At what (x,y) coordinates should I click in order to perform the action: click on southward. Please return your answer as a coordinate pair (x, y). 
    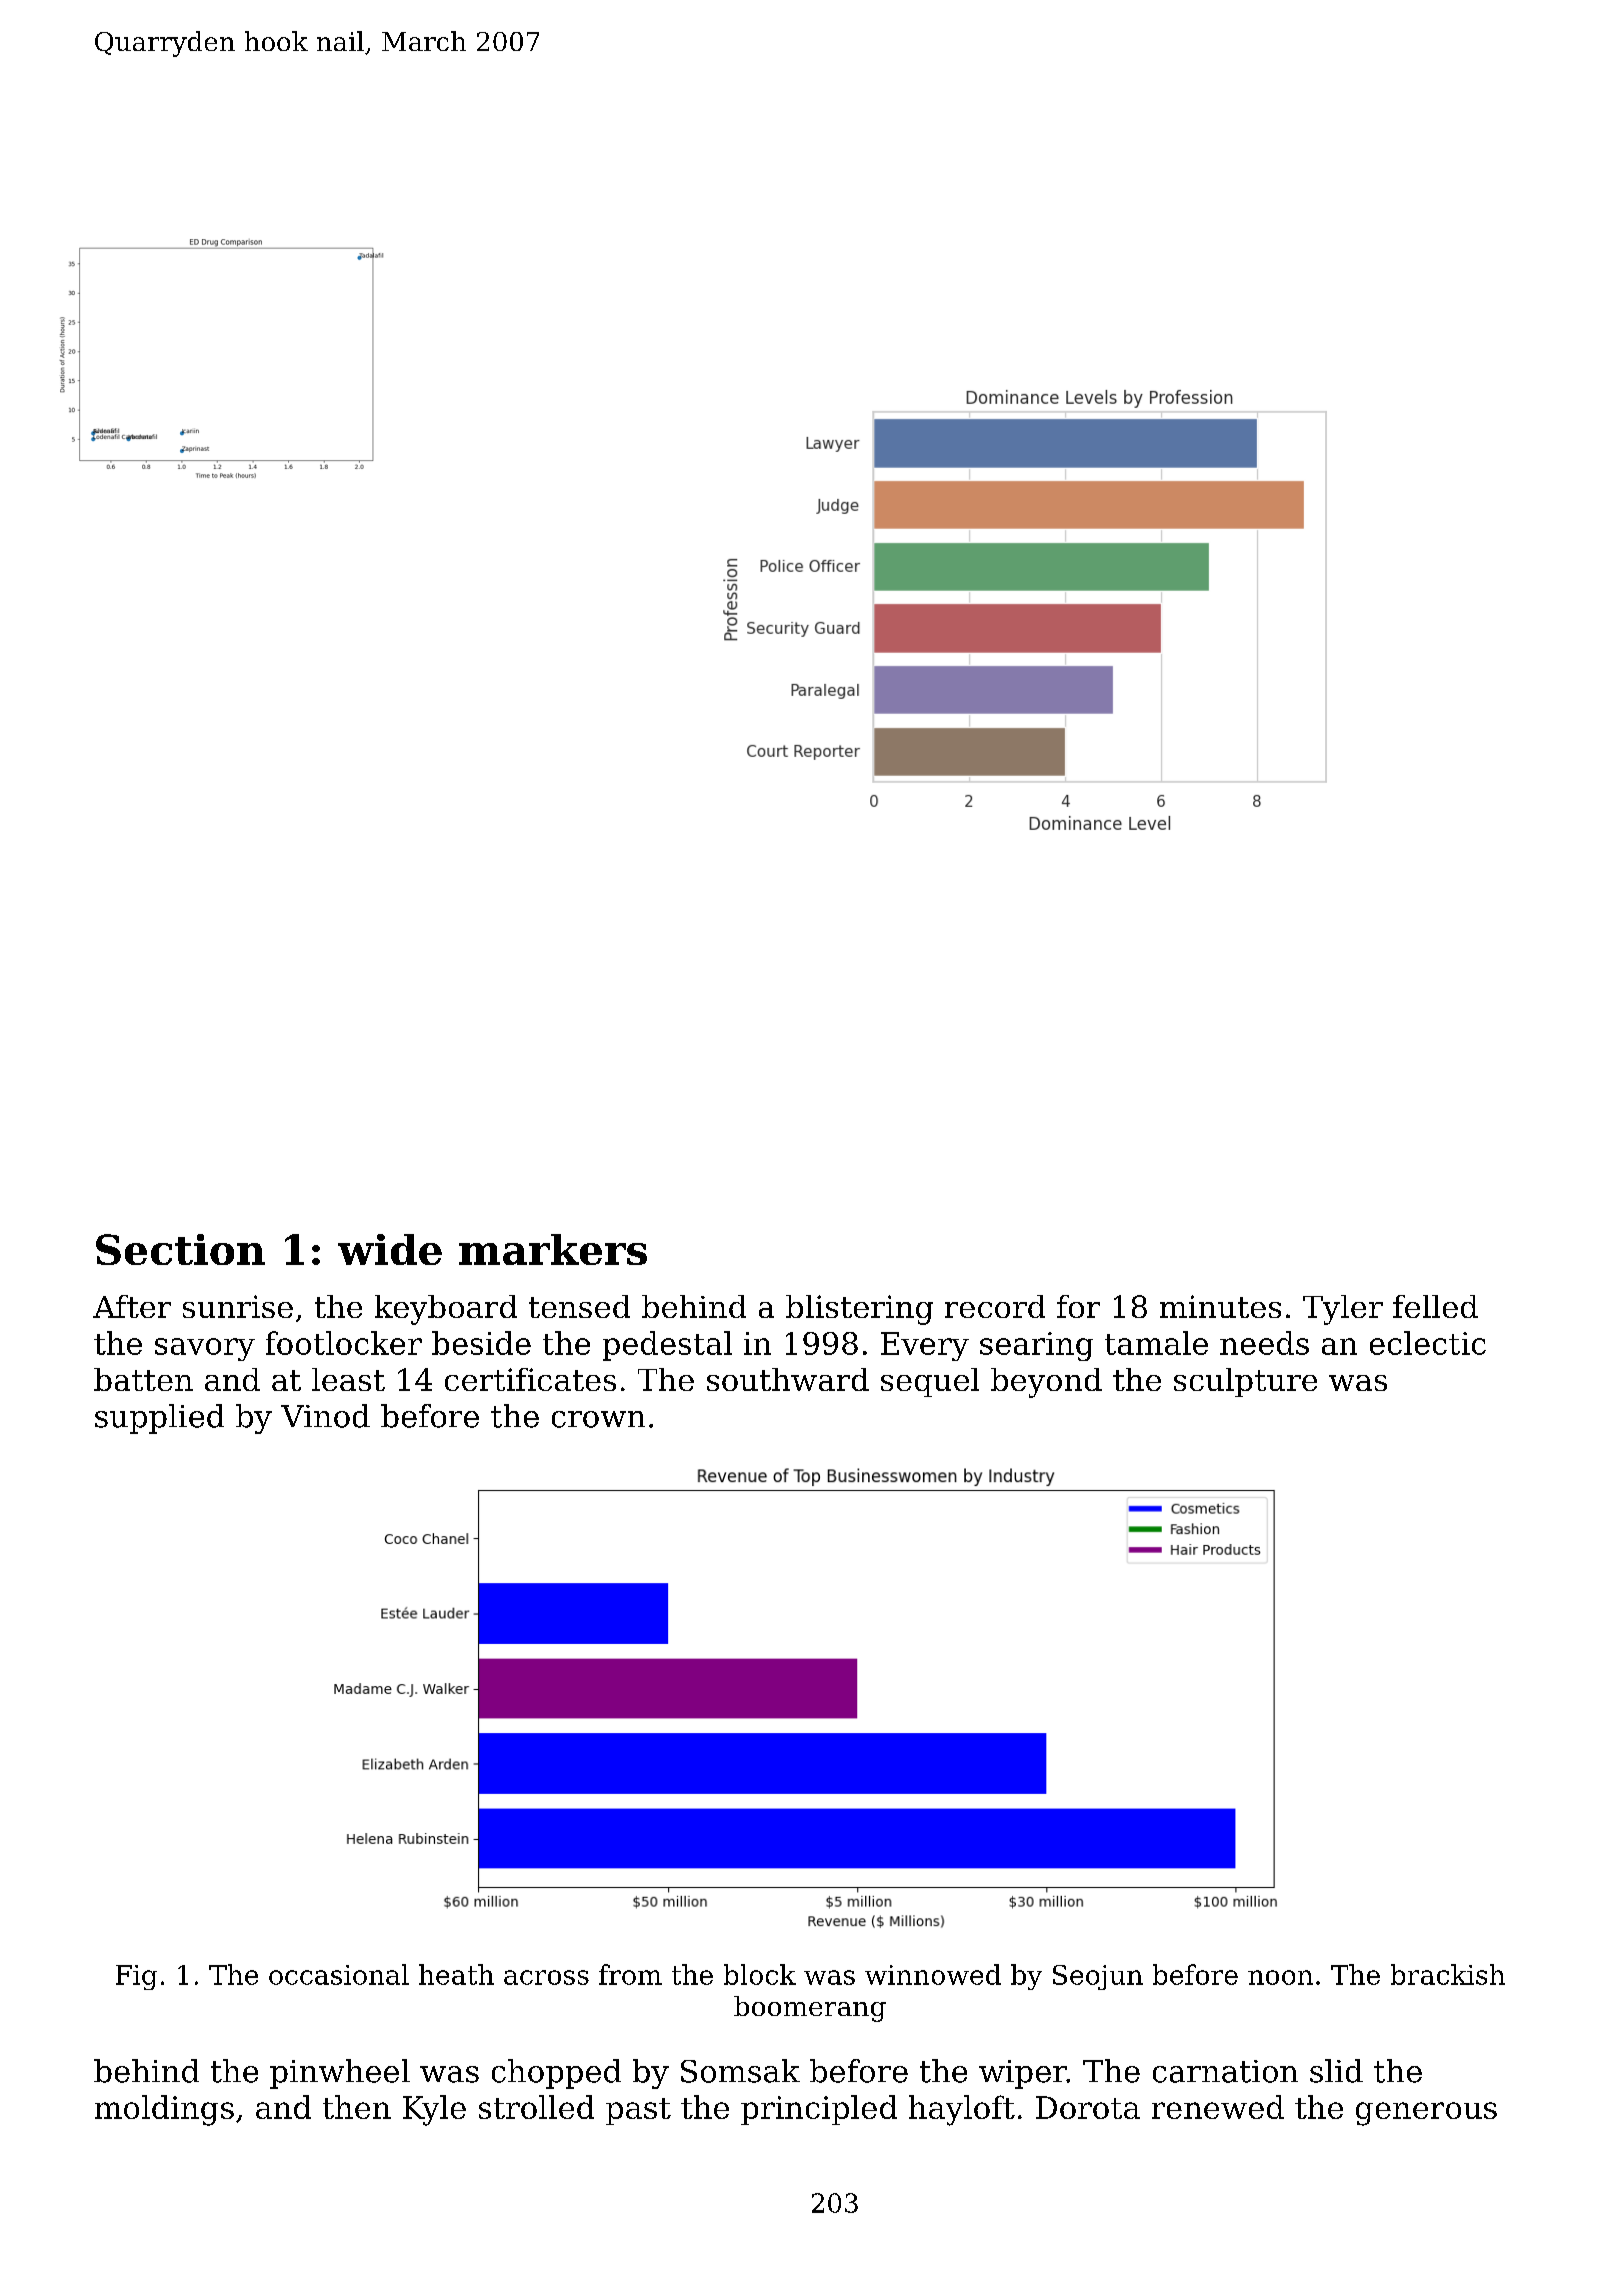
    Looking at the image, I should click on (788, 1379).
